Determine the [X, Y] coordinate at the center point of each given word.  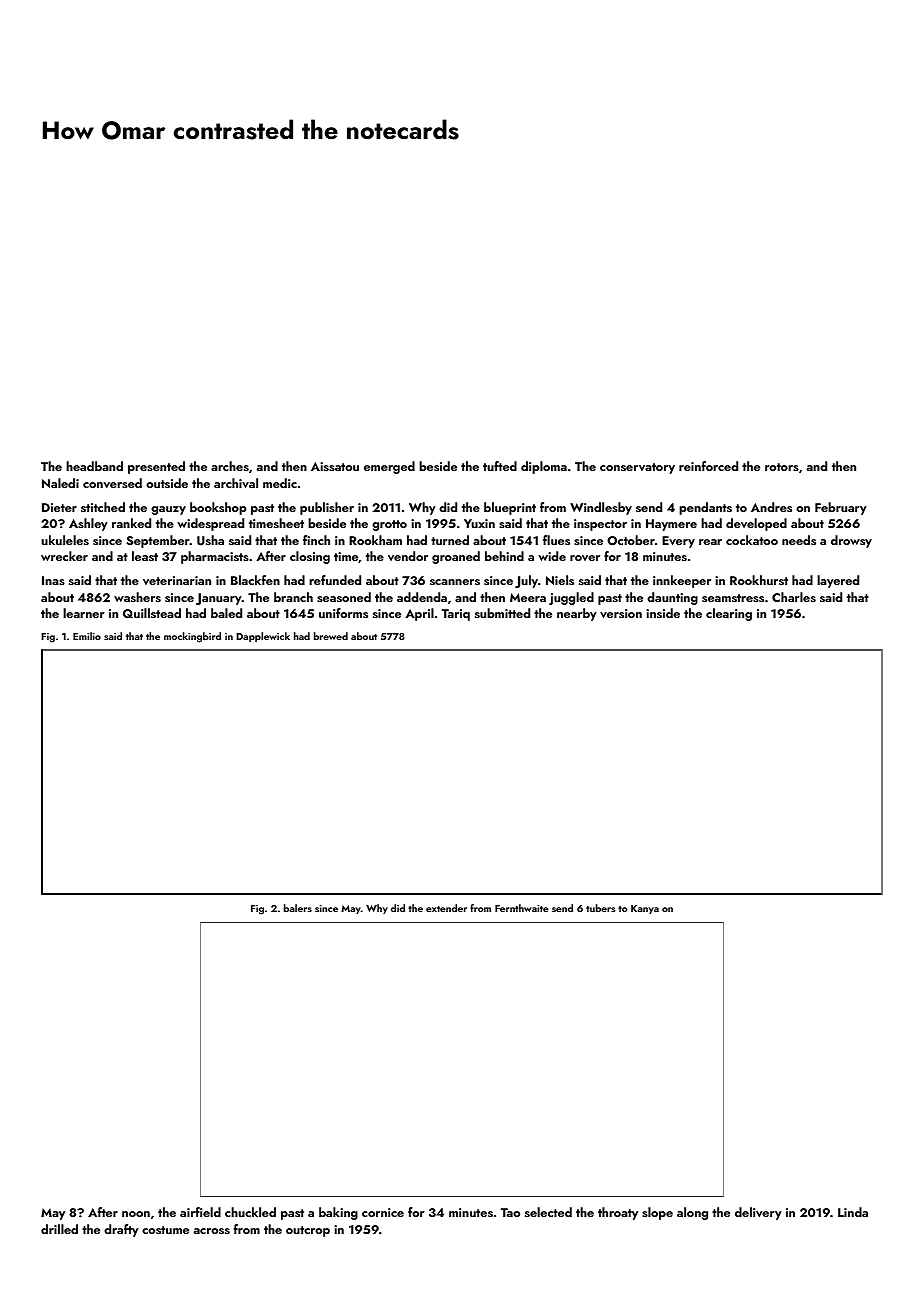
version [621, 613]
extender [446, 908]
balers [298, 908]
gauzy [168, 510]
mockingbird [192, 637]
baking [338, 1213]
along [692, 1213]
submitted [502, 613]
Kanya [645, 909]
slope [657, 1213]
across [212, 1231]
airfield [200, 1212]
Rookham [375, 540]
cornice [383, 1212]
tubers [600, 908]
